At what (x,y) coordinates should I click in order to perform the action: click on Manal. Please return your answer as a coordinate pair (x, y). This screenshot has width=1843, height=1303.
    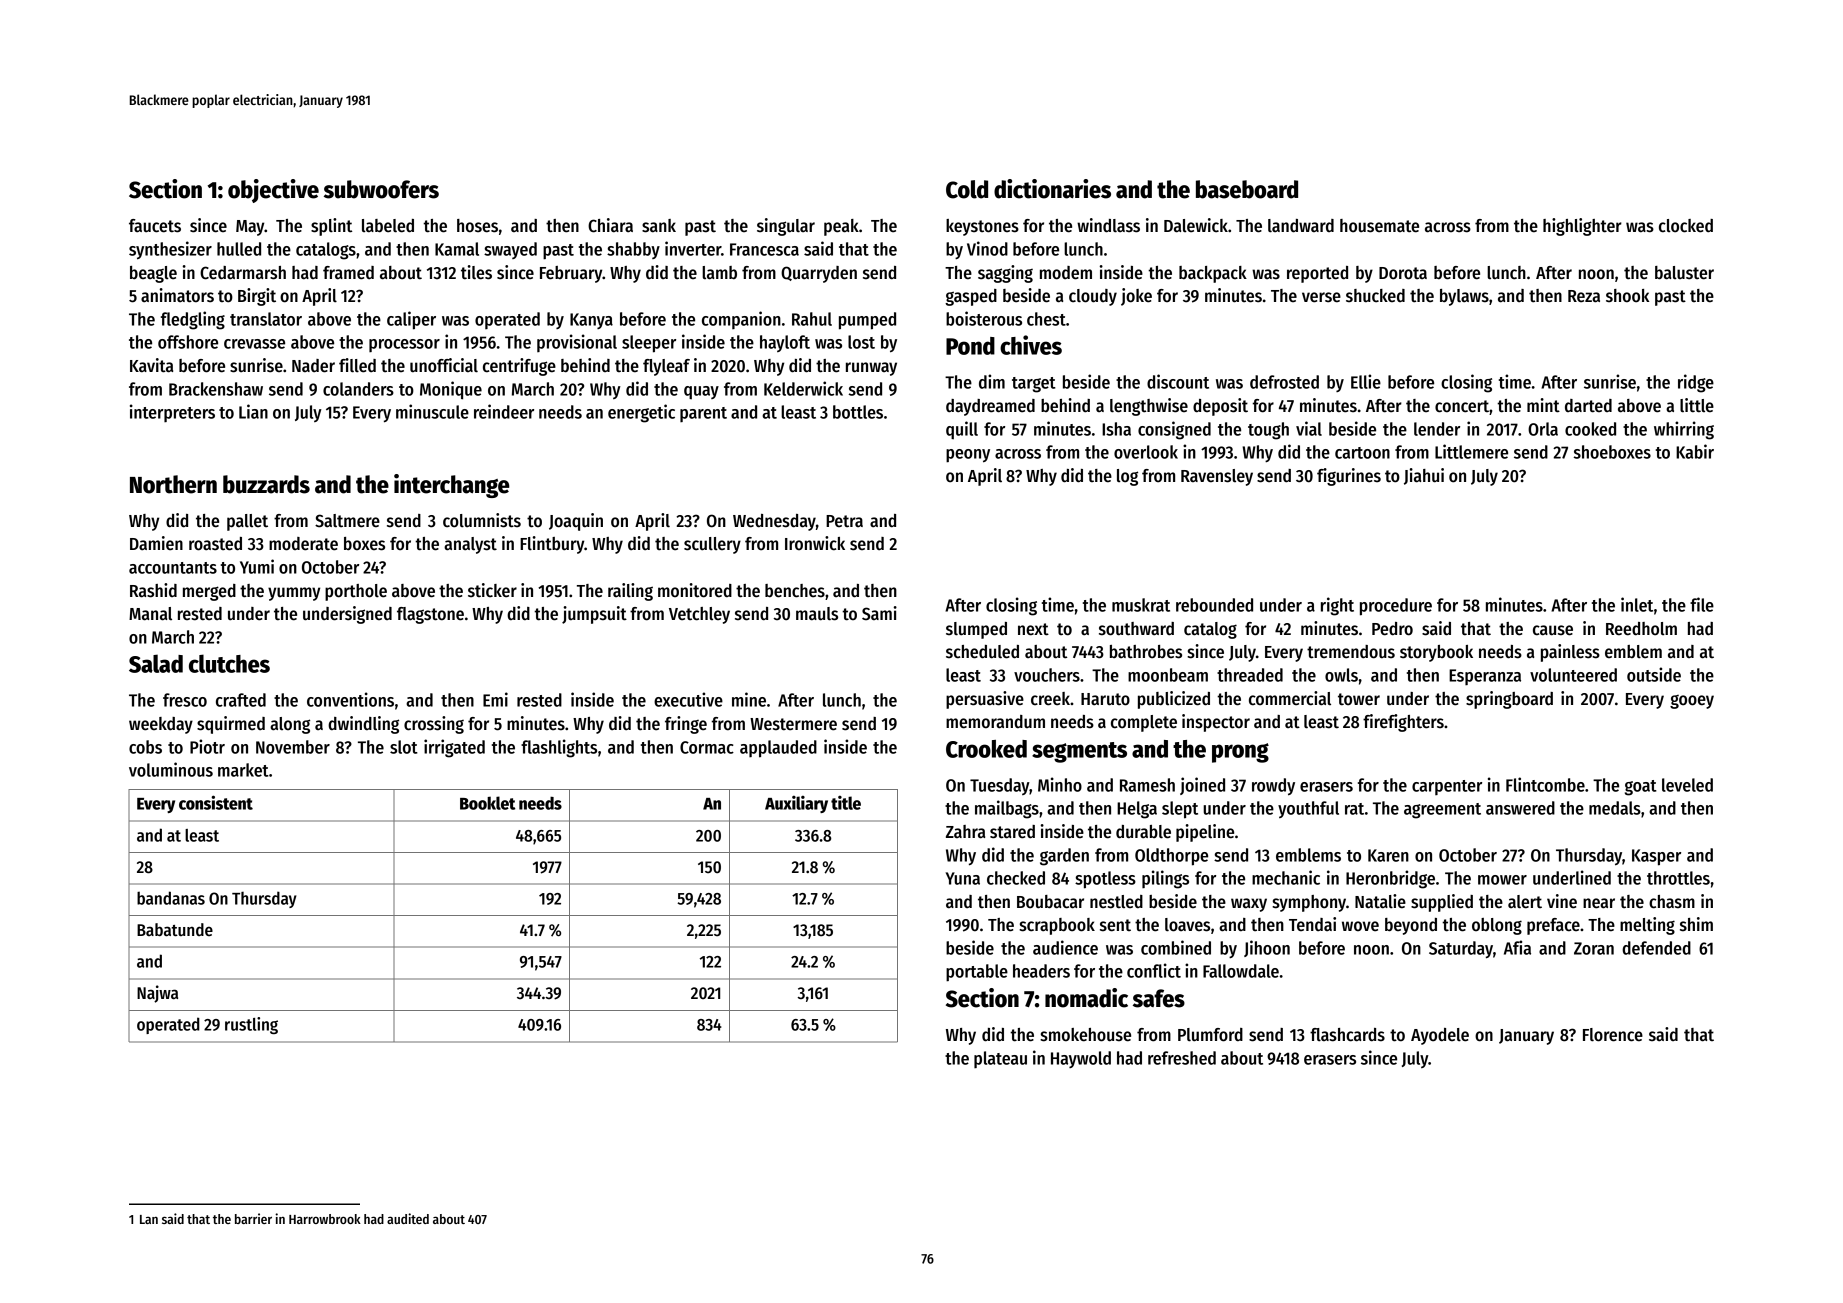
    Looking at the image, I should click on (150, 614).
